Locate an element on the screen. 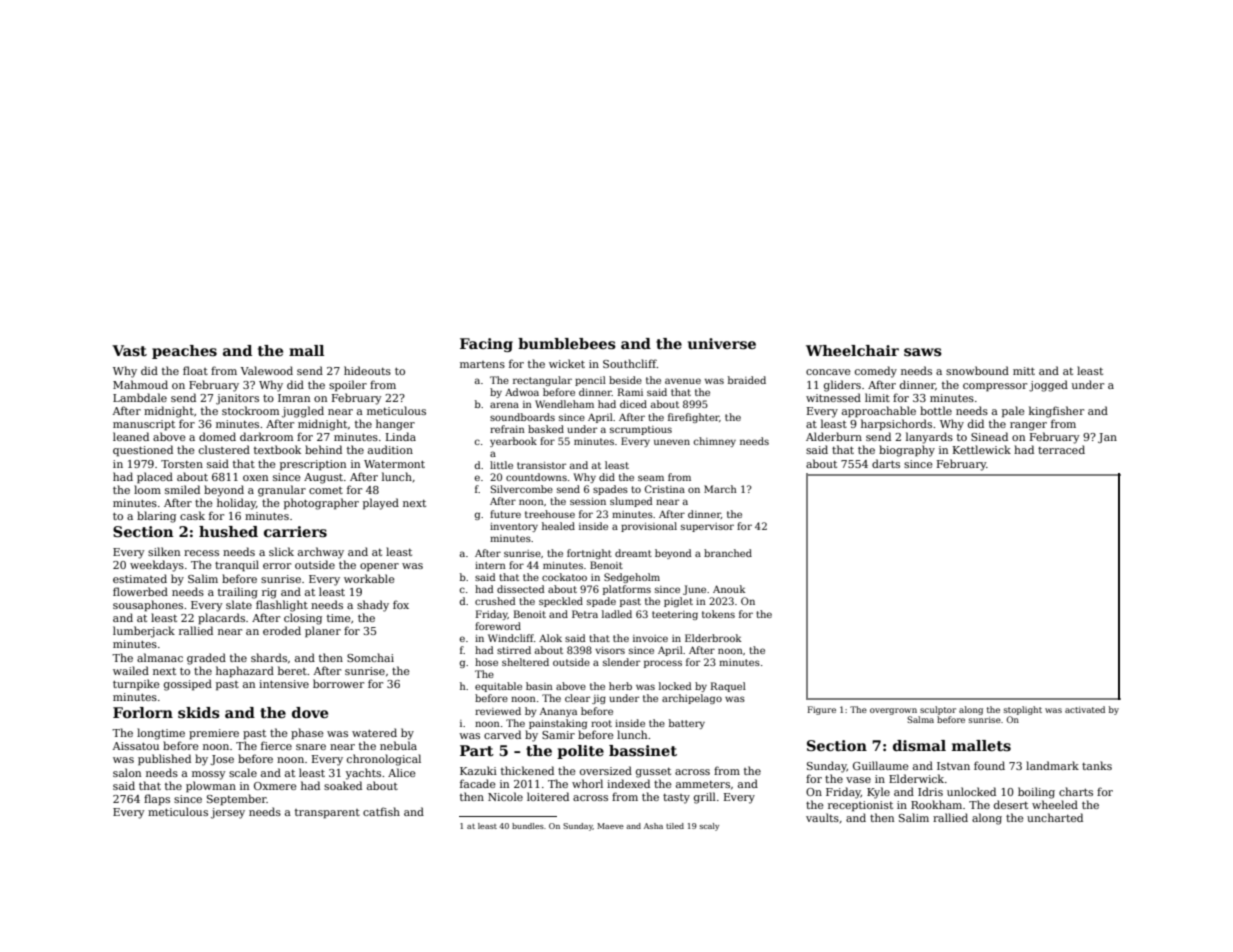 This screenshot has width=1233, height=952. seam is located at coordinates (651, 478).
